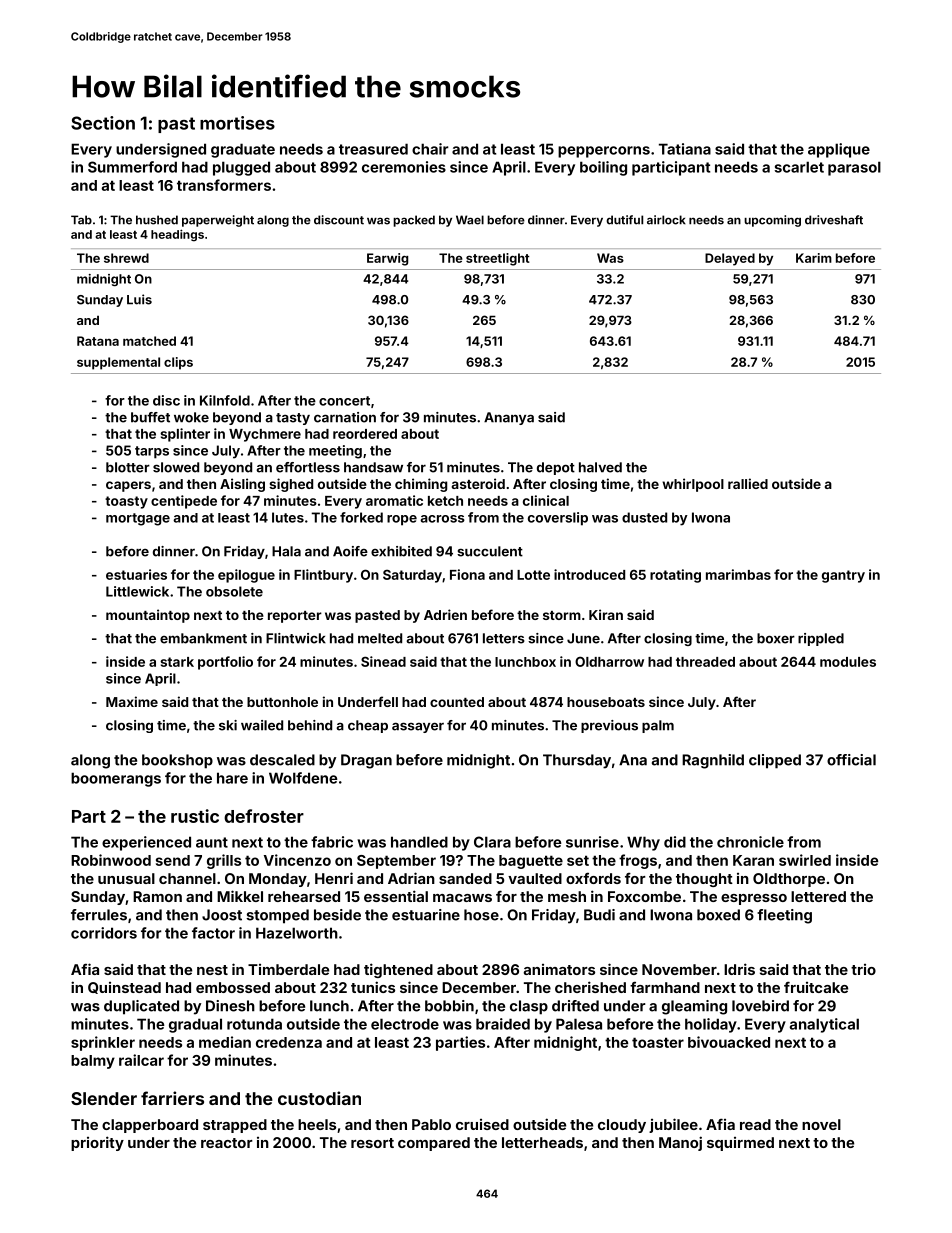 The width and height of the screenshot is (952, 1233). Describe the element at coordinates (126, 502) in the screenshot. I see `toasty` at that location.
